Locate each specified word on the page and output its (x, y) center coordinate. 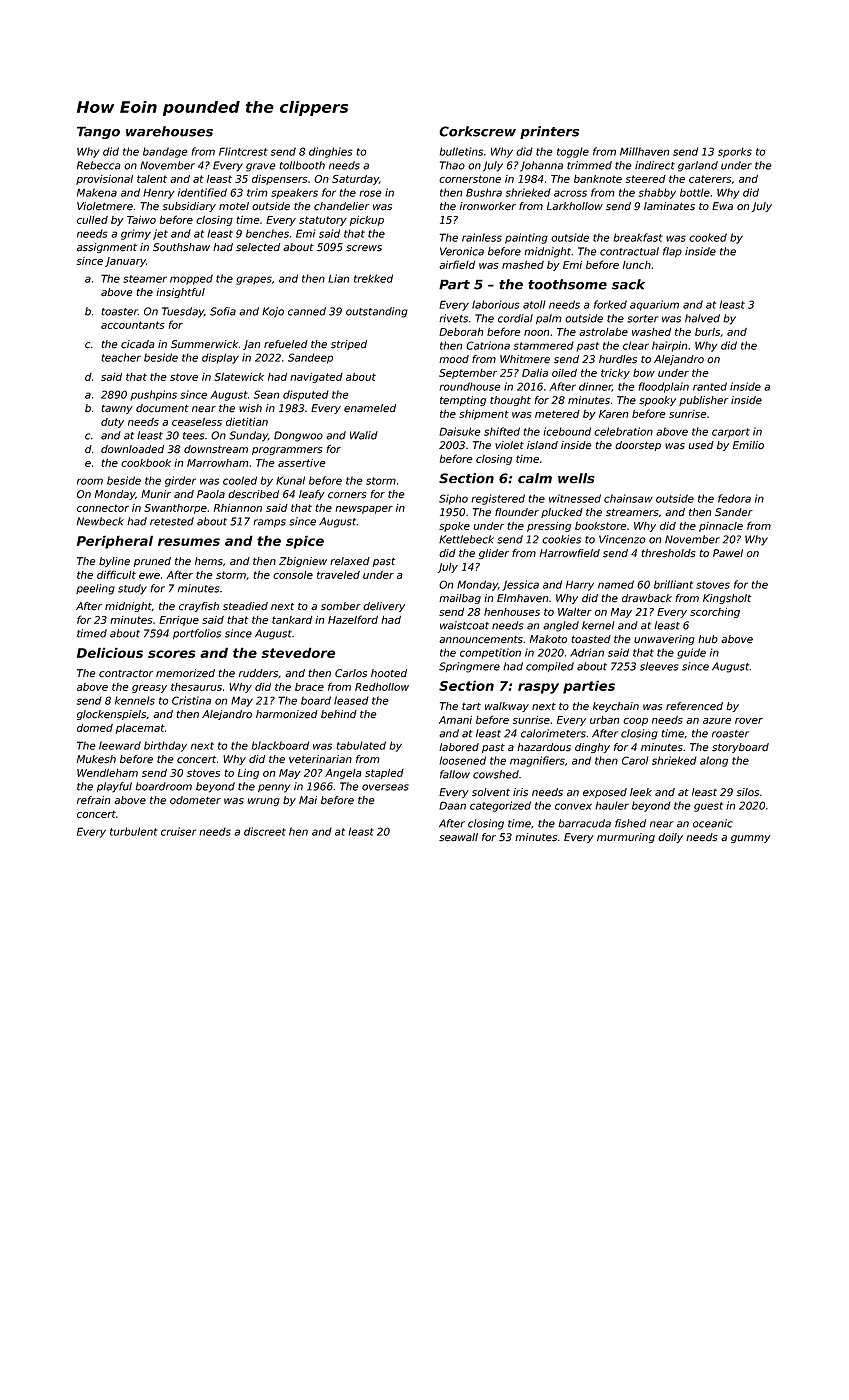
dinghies (331, 152)
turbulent (134, 831)
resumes (189, 542)
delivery (384, 607)
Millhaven (644, 151)
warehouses (169, 131)
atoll (534, 304)
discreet (265, 831)
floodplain (664, 387)
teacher (121, 357)
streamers (632, 513)
